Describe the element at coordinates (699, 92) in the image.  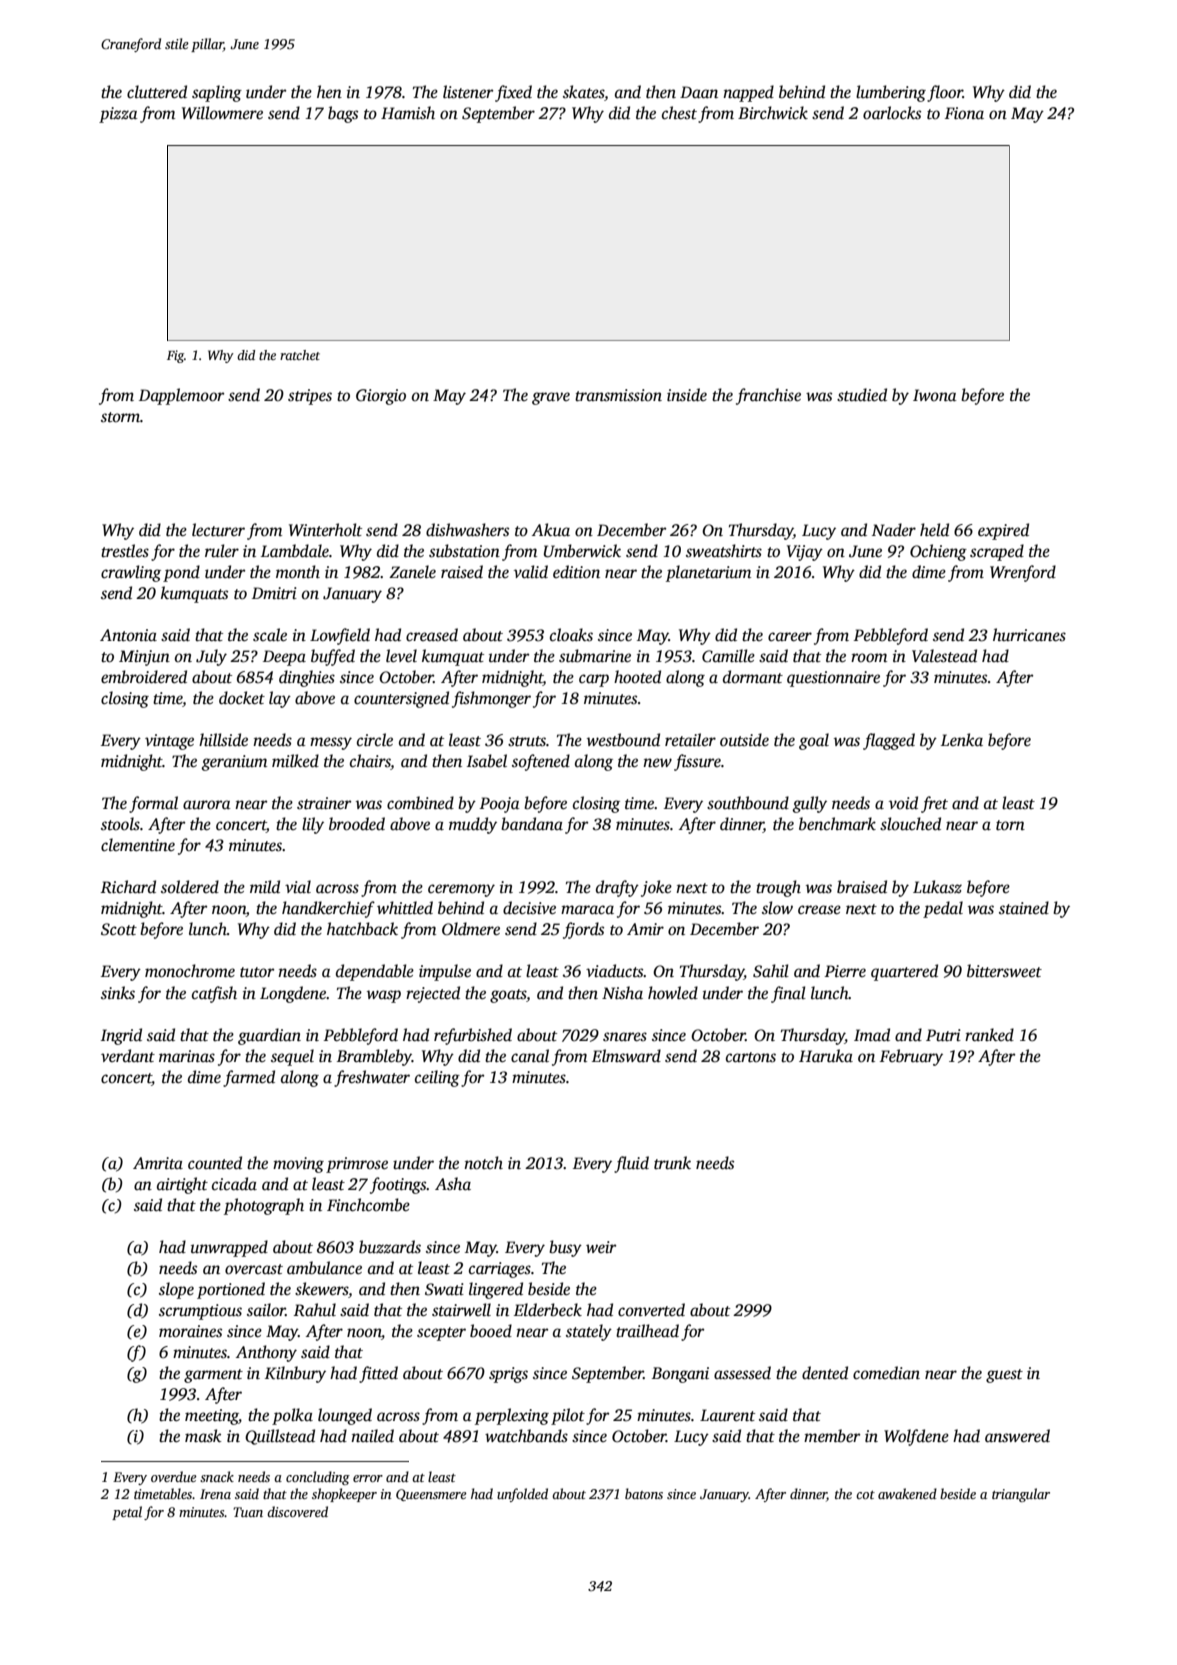
I see `Daan` at that location.
